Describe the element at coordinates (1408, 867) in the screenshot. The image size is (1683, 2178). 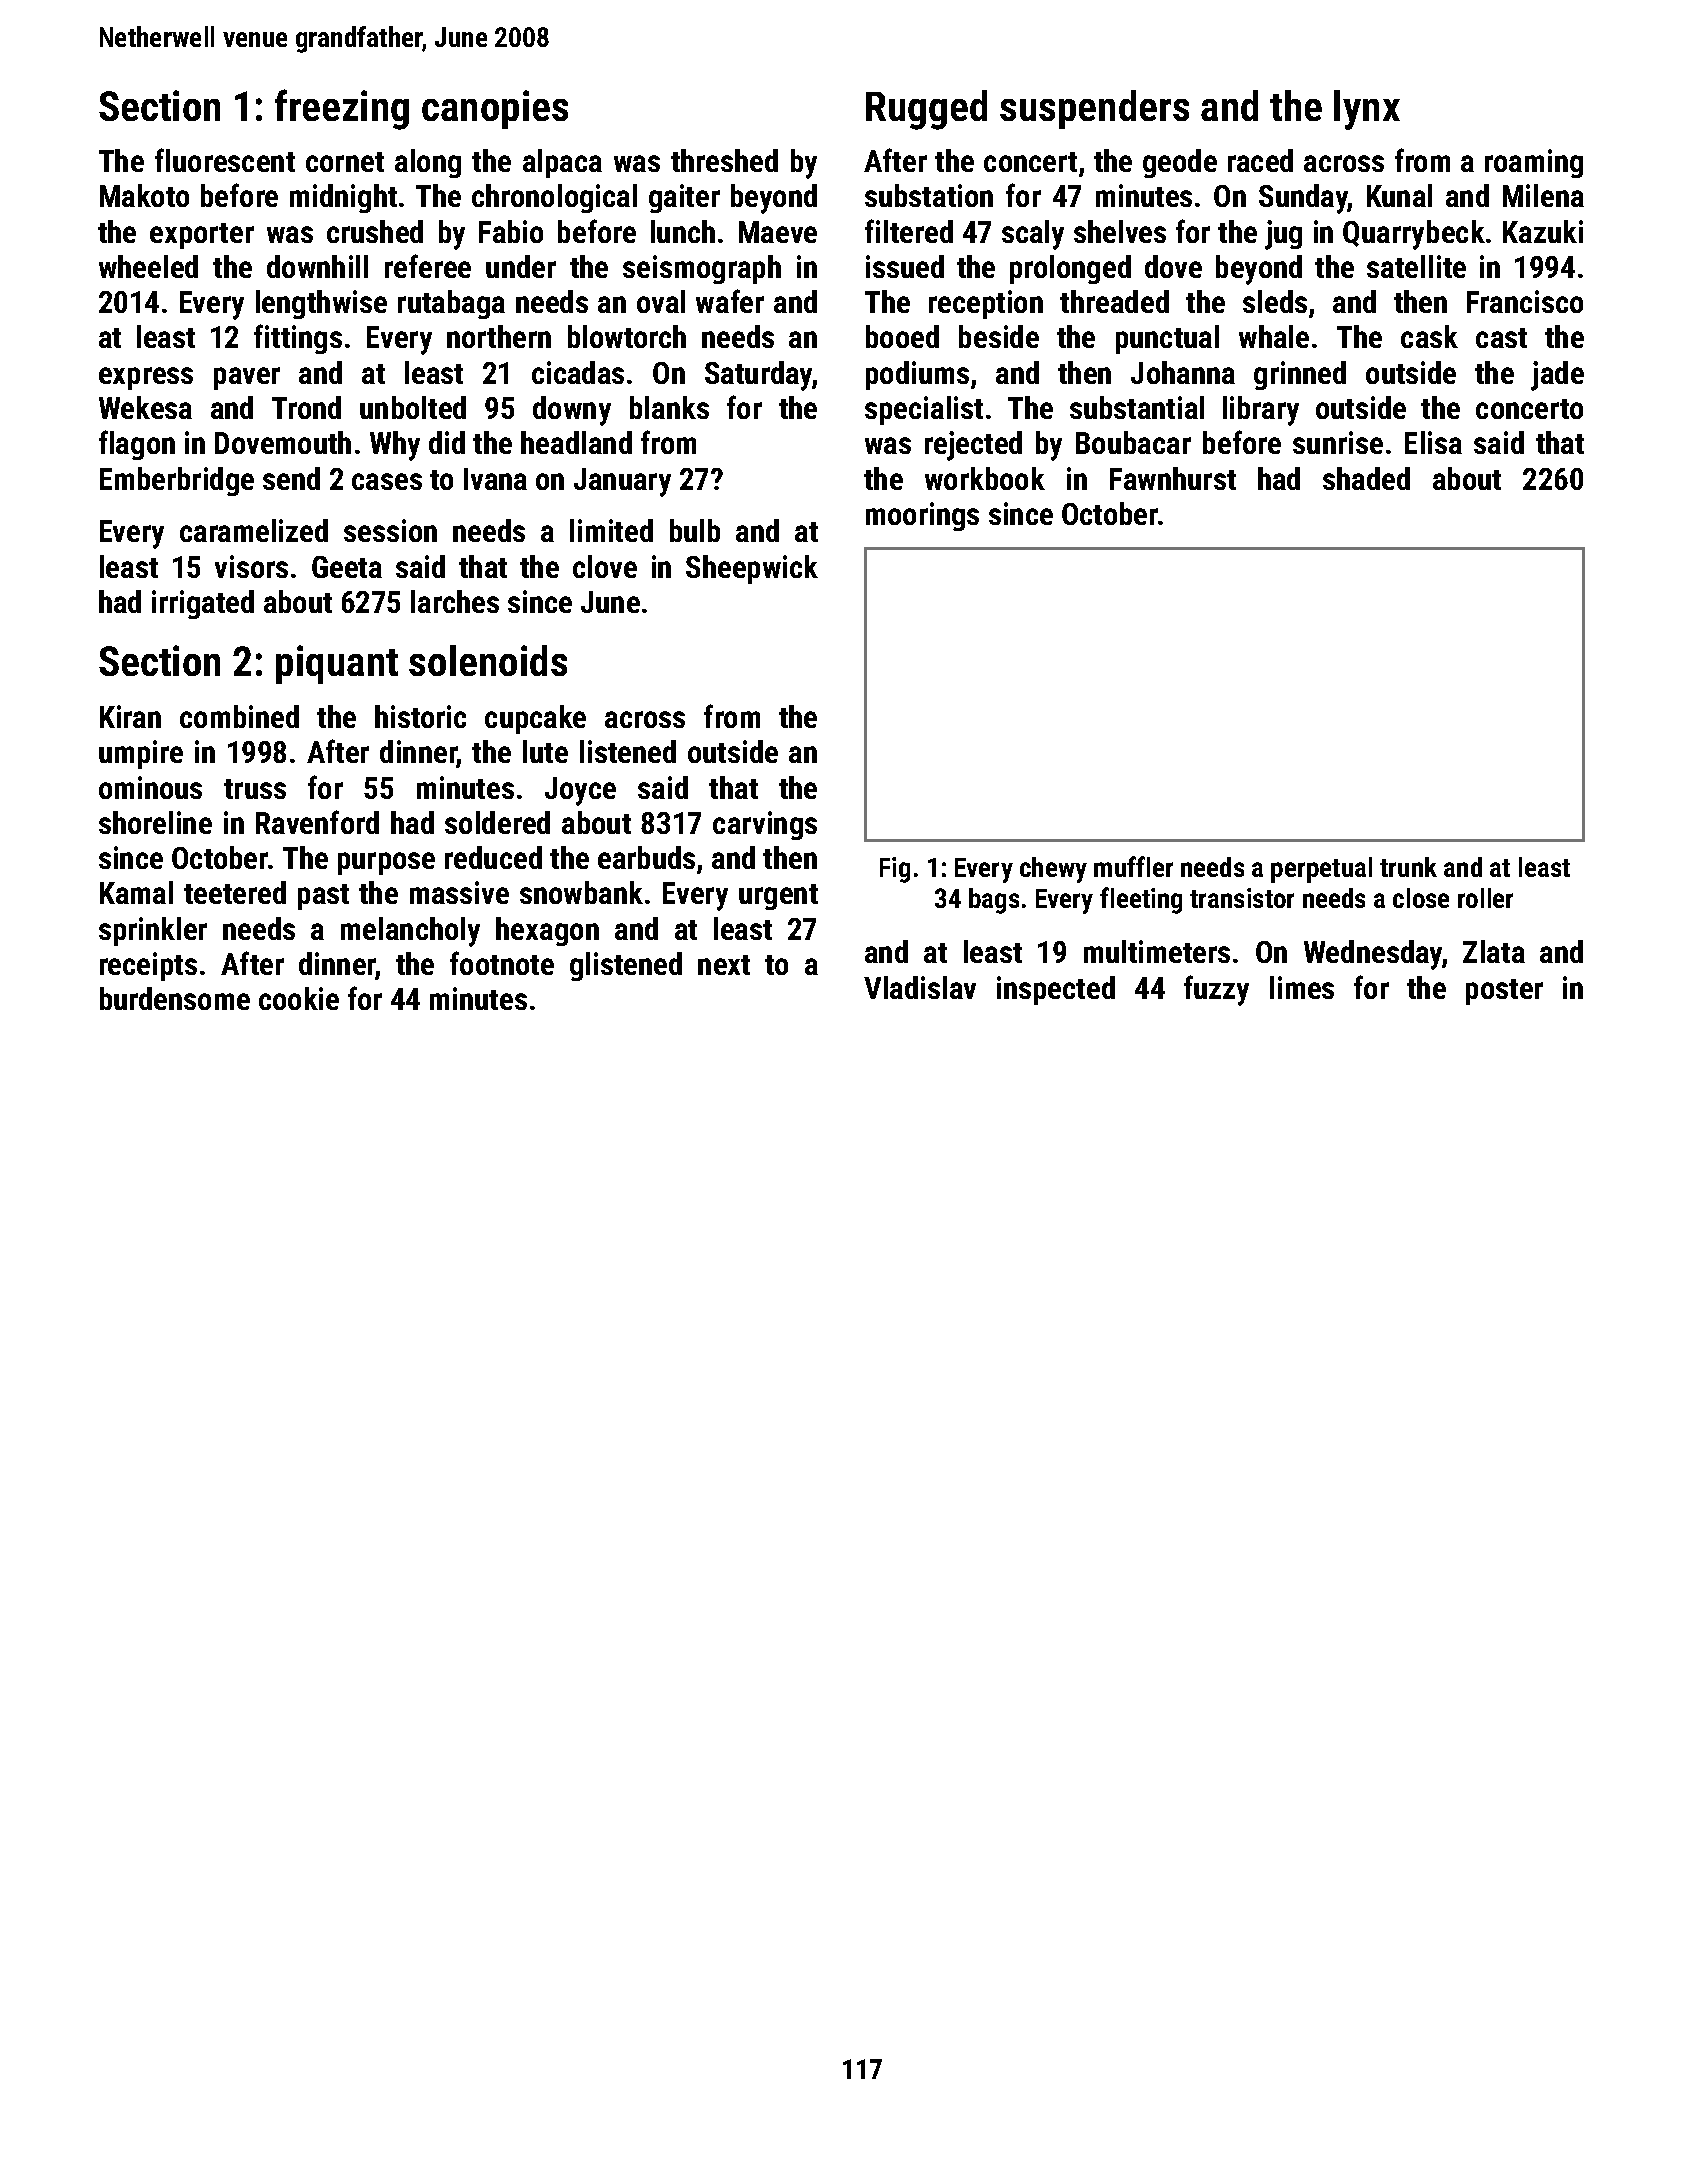
I see `trunk` at that location.
